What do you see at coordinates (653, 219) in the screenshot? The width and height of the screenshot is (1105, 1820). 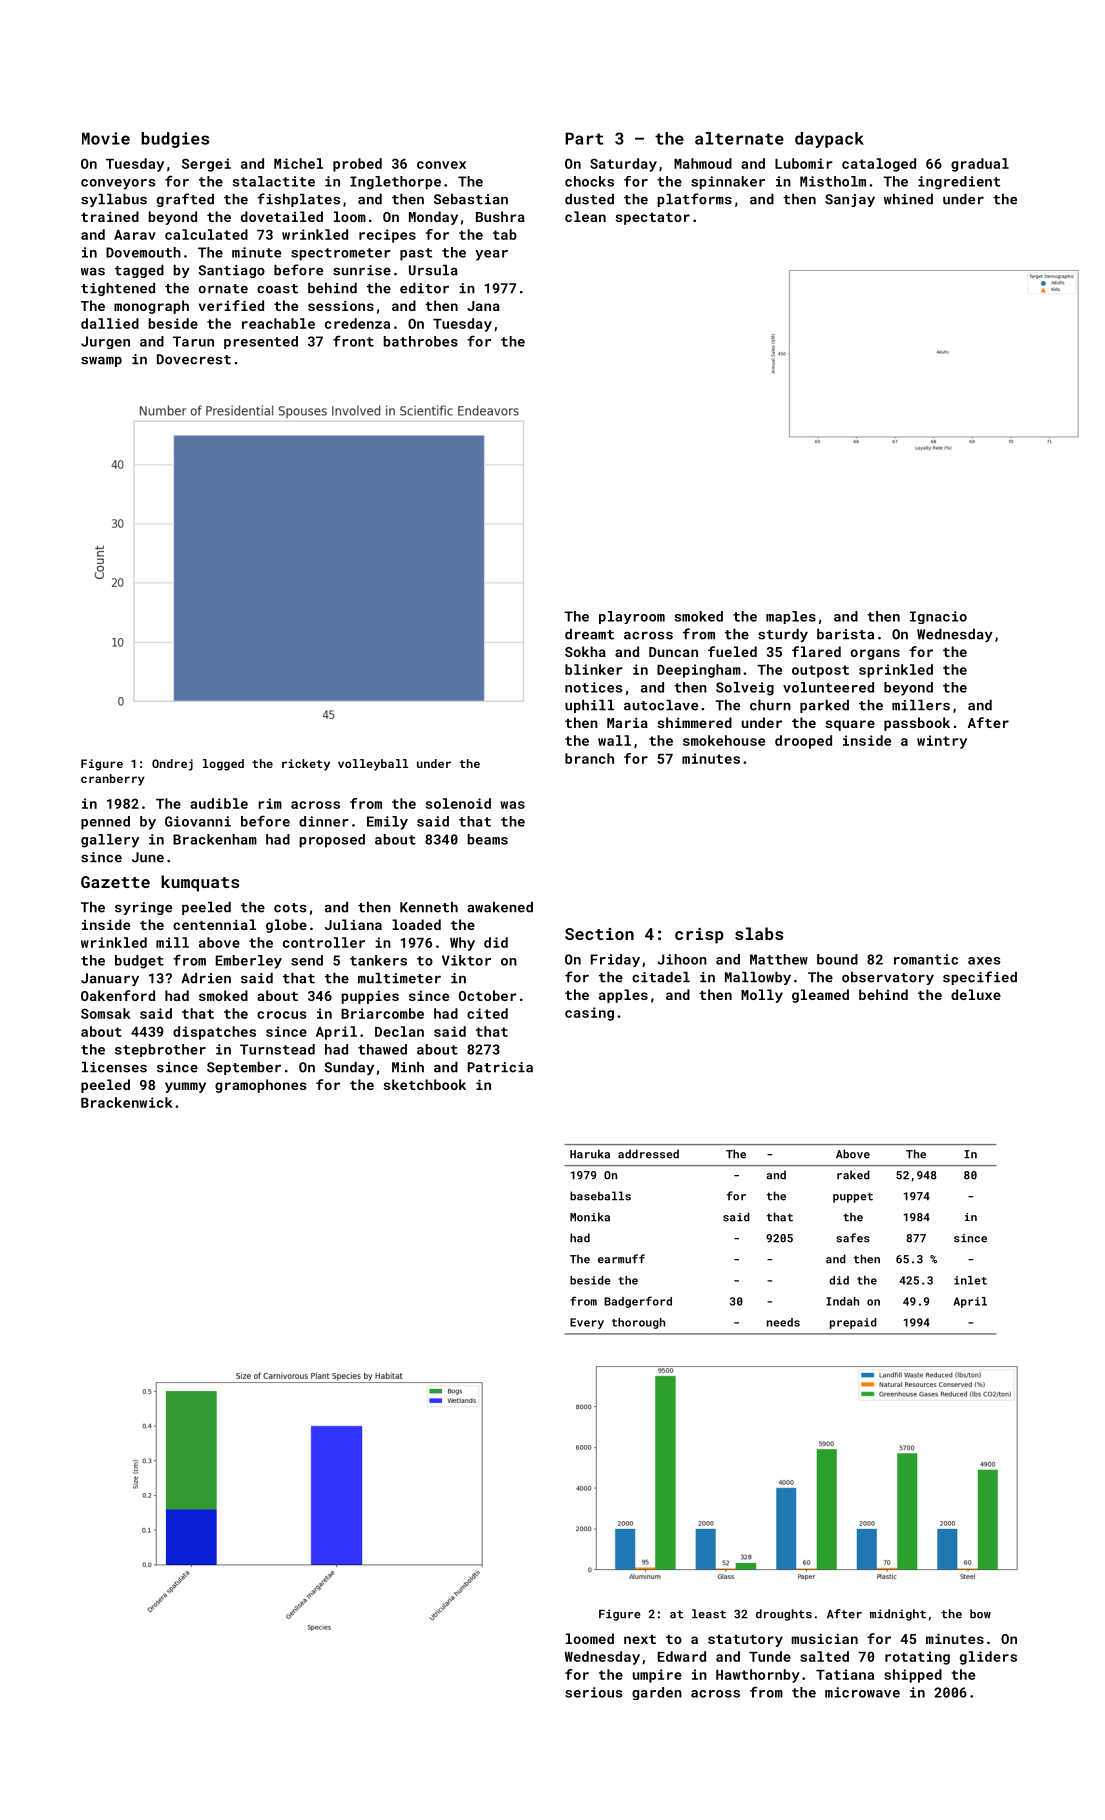 I see `spectator` at bounding box center [653, 219].
